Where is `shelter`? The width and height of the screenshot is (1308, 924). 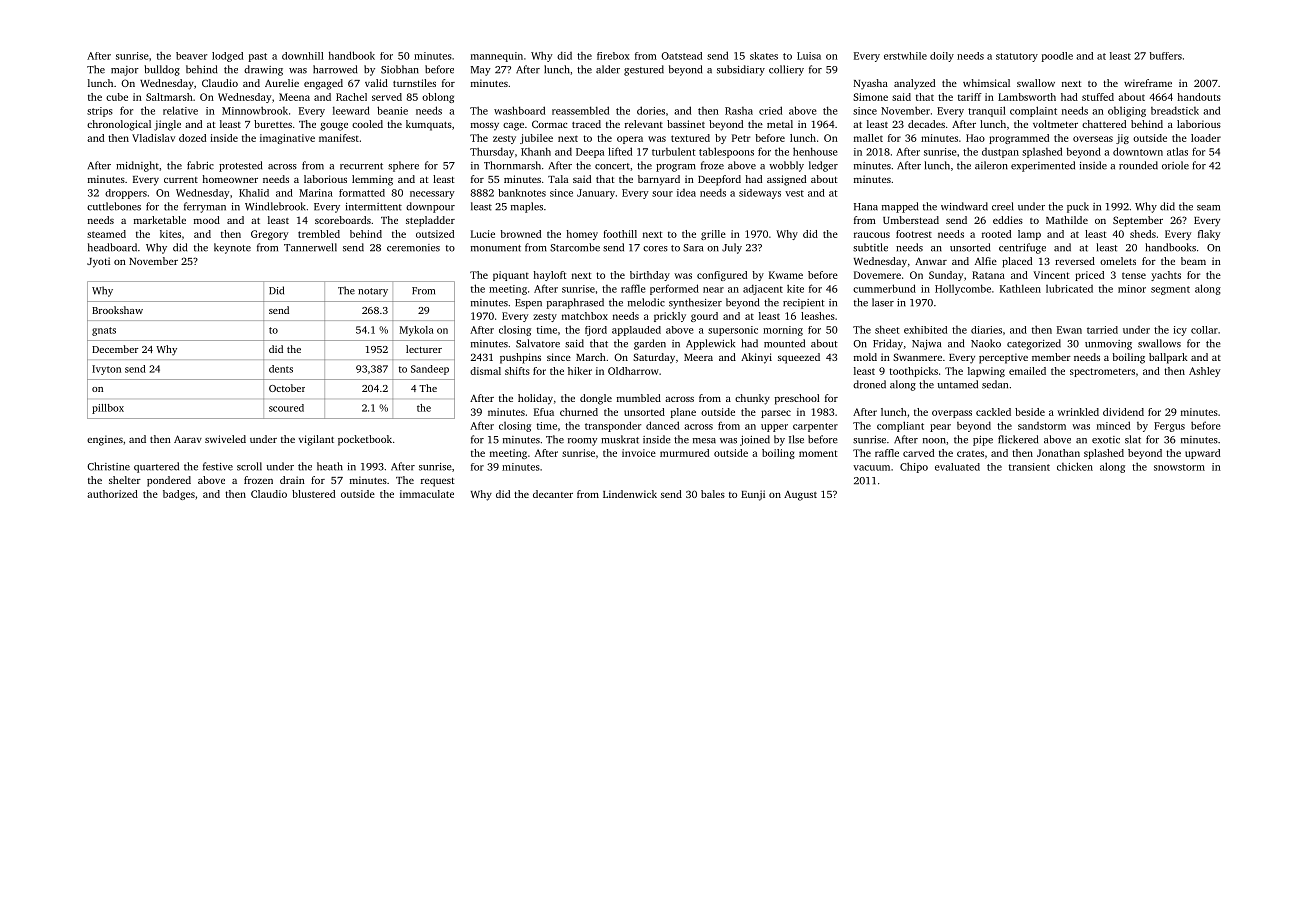 shelter is located at coordinates (125, 480).
